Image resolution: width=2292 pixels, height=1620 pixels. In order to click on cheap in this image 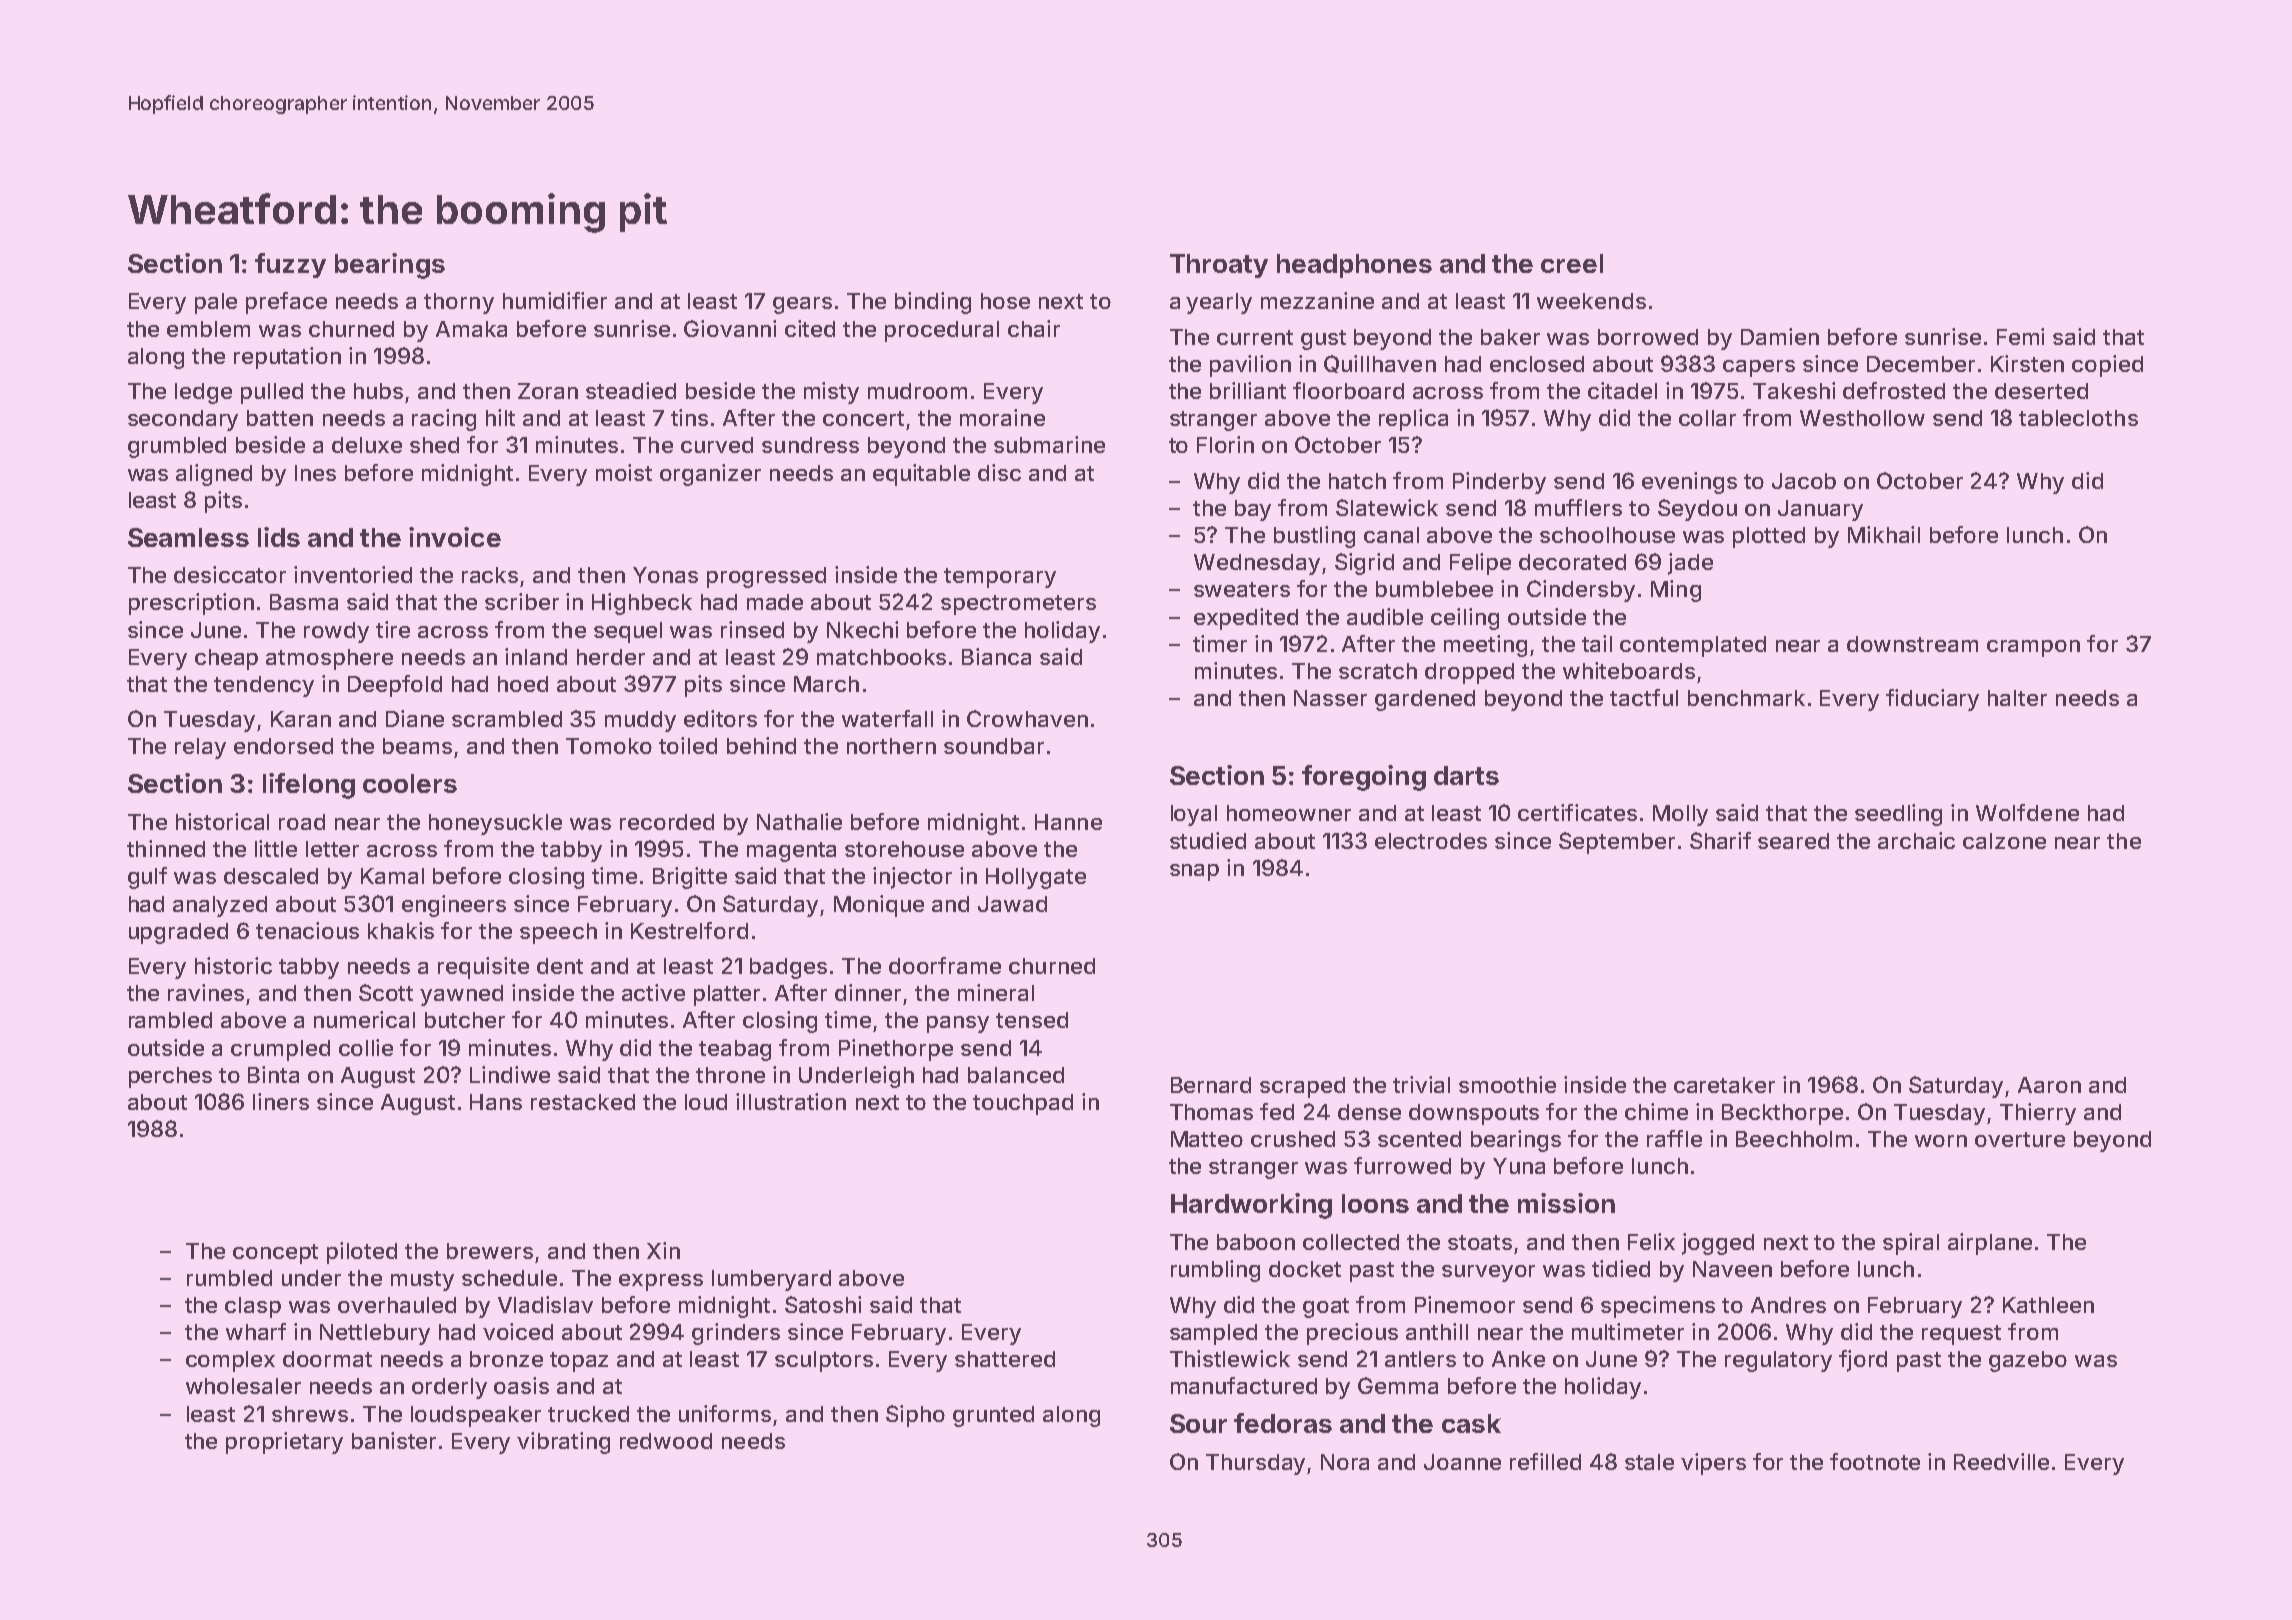, I will do `click(226, 659)`.
